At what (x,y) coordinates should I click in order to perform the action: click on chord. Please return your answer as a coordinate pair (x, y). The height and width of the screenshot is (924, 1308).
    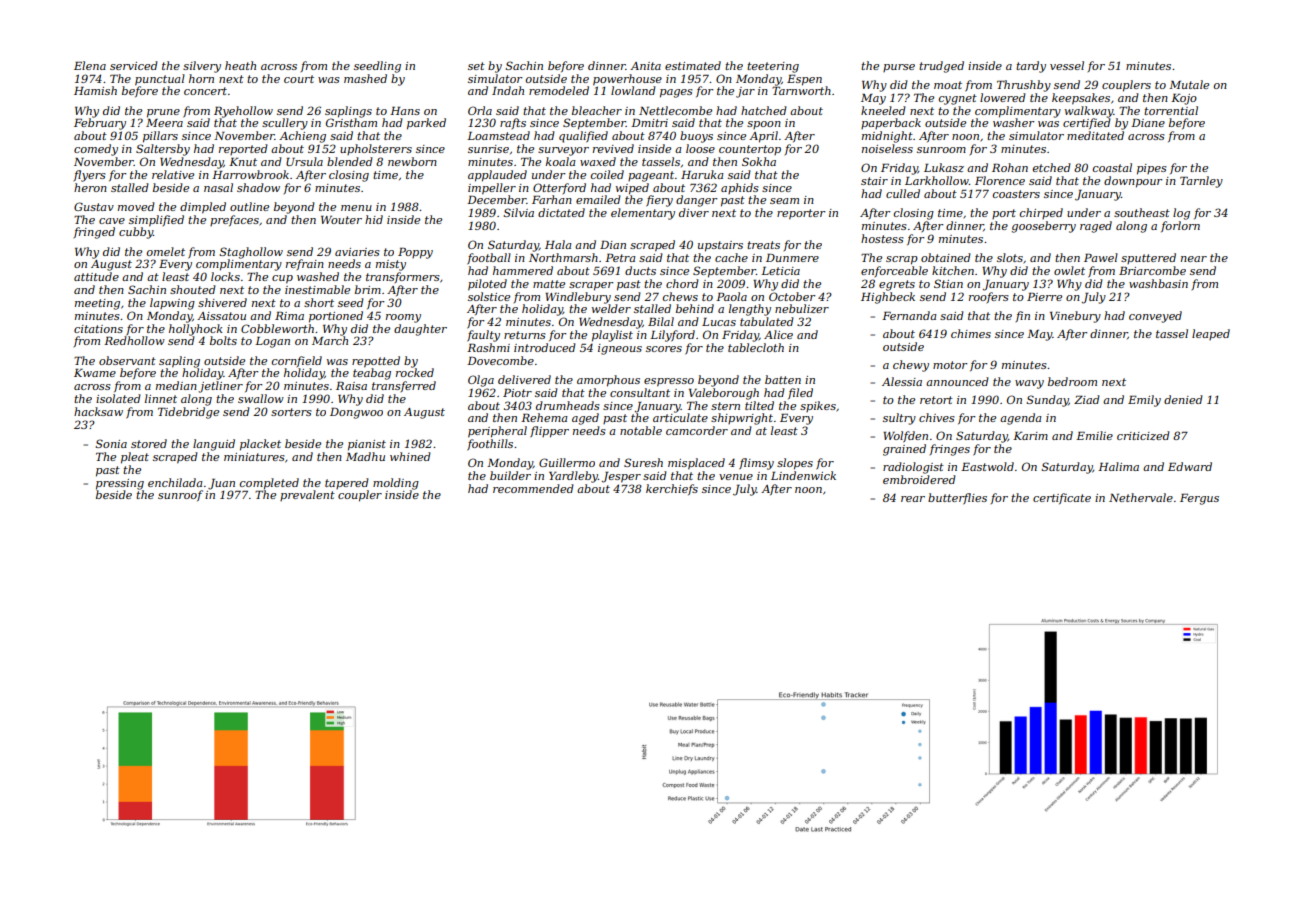
    Looking at the image, I should click on (682, 283).
